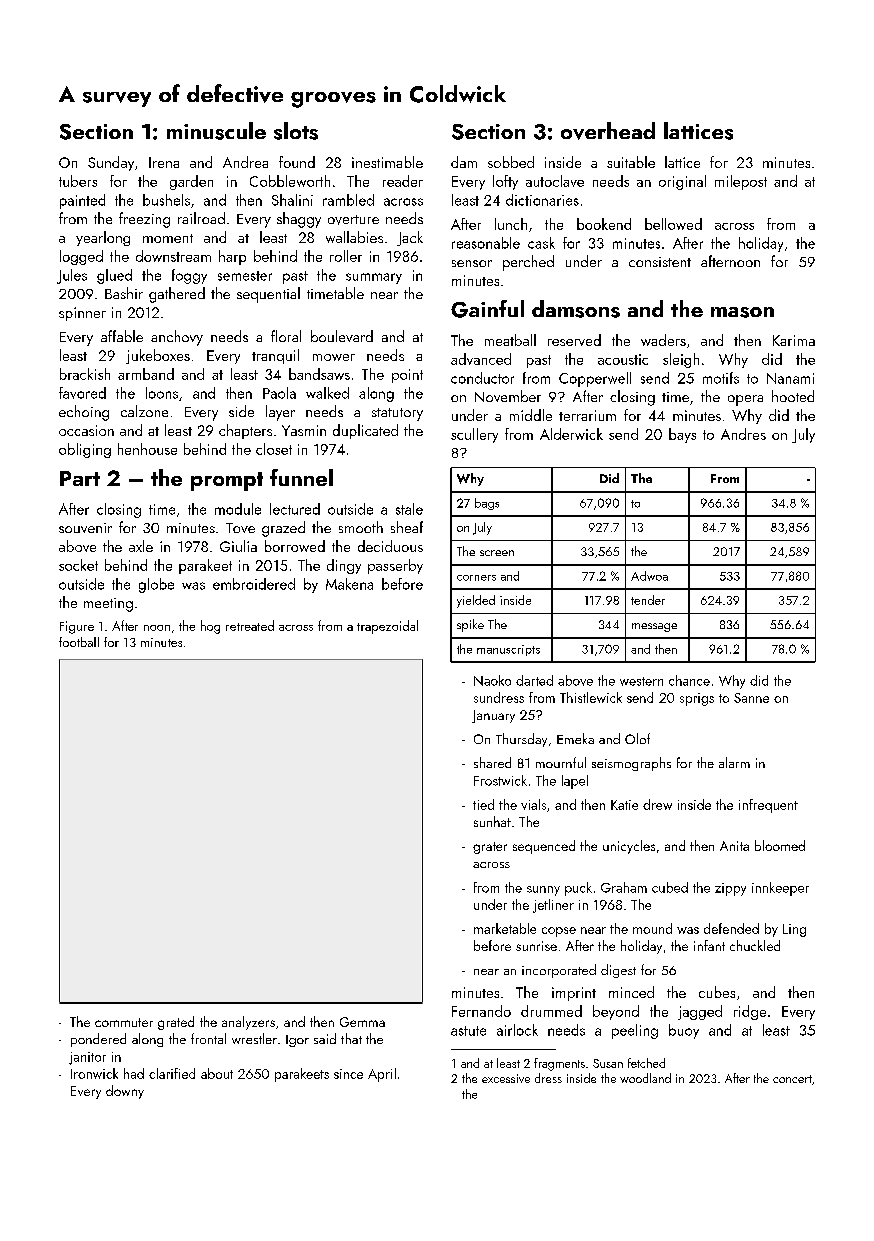  What do you see at coordinates (176, 1023) in the screenshot?
I see `grated` at bounding box center [176, 1023].
